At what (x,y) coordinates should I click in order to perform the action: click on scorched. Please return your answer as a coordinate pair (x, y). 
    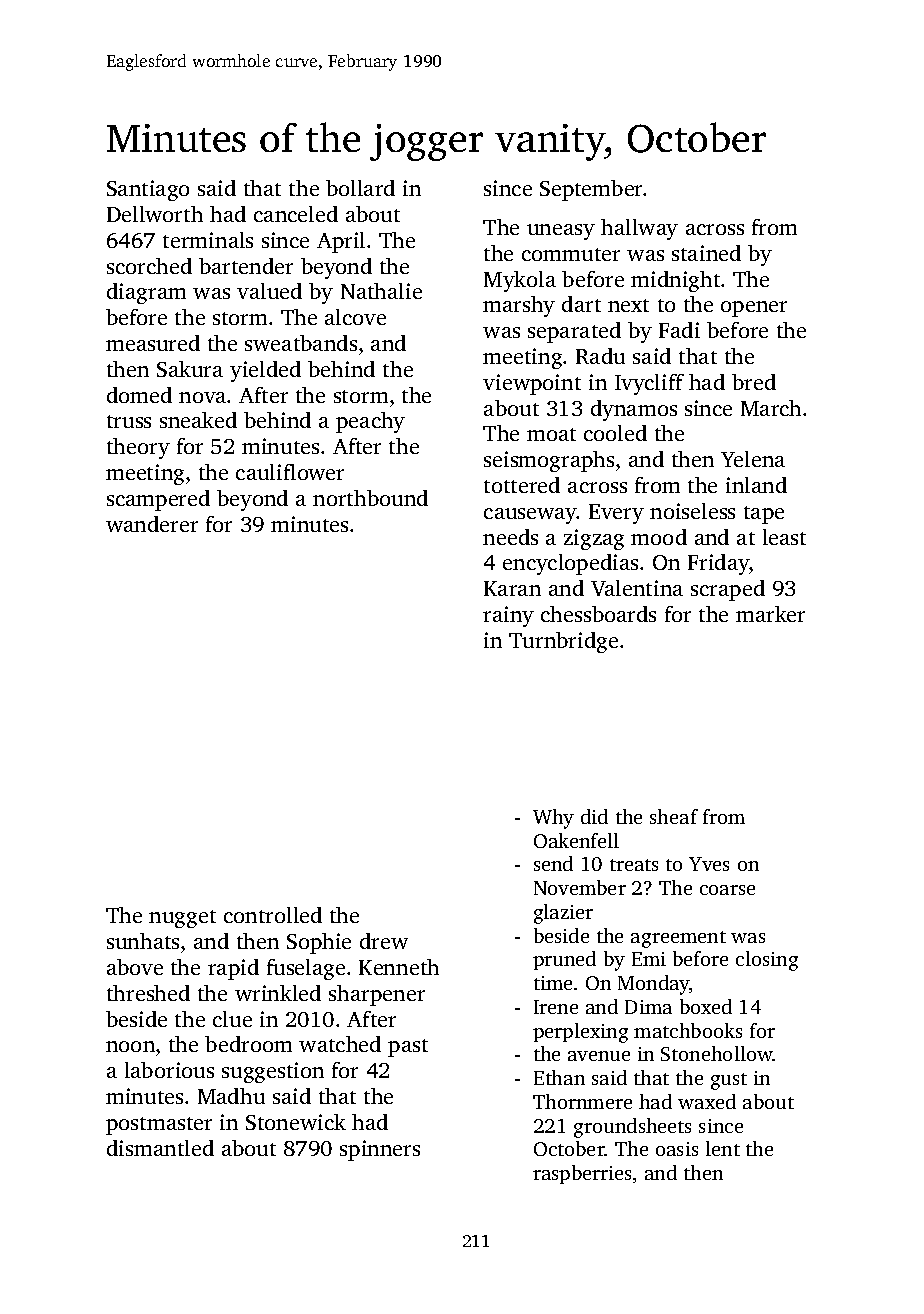
    Looking at the image, I should click on (149, 266).
